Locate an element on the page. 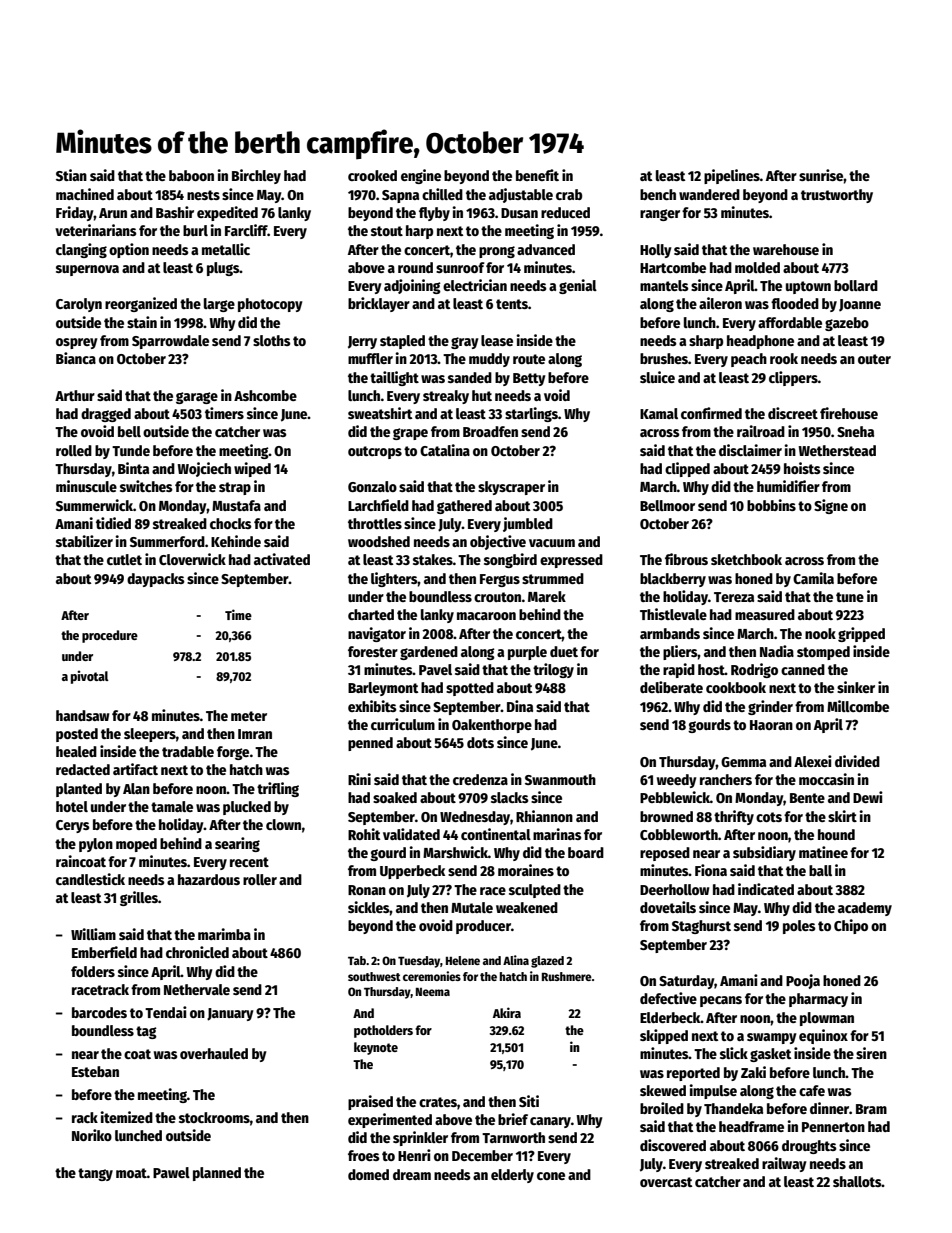  starlings is located at coordinates (531, 414).
